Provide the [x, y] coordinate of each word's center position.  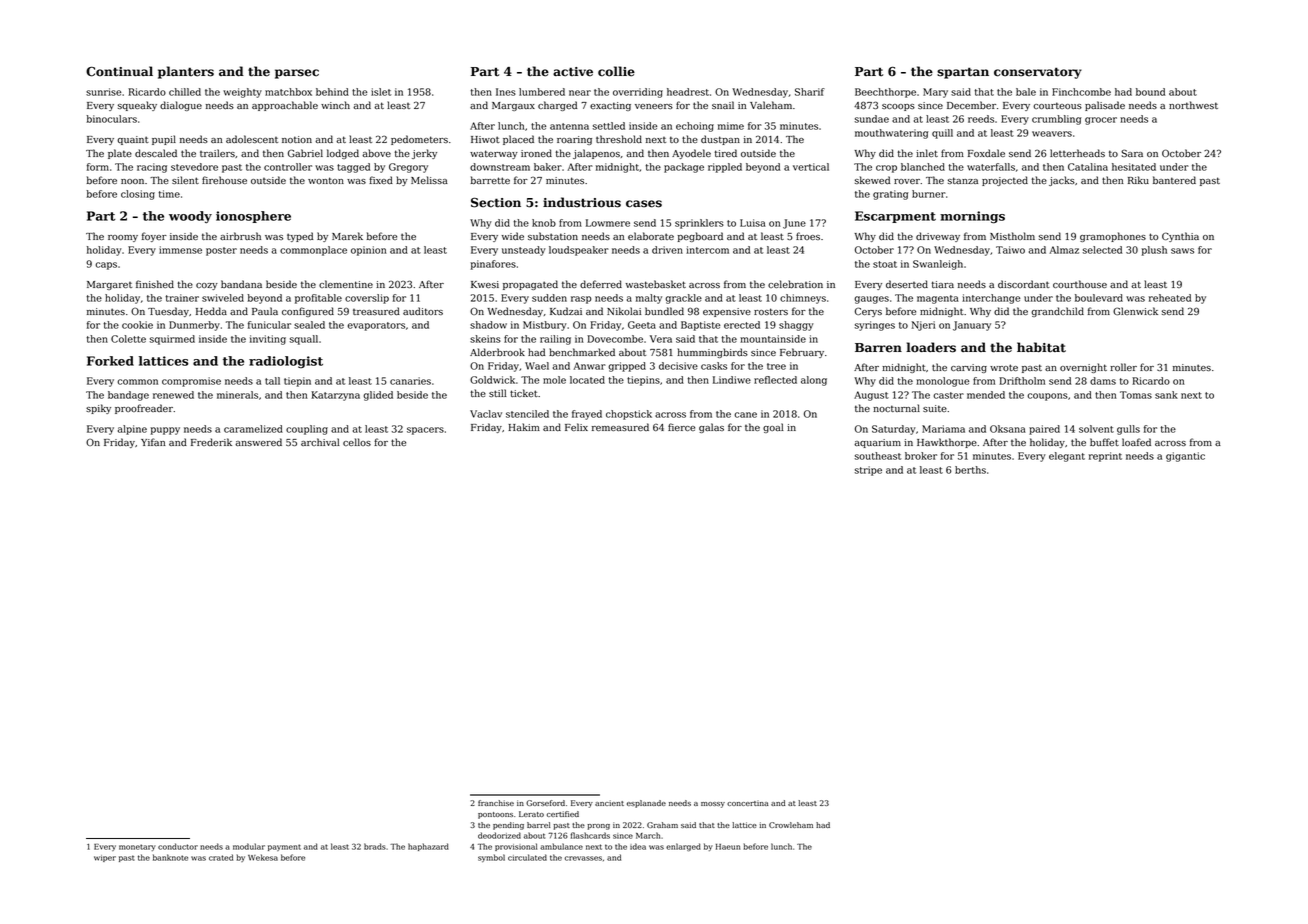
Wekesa [263, 857]
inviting [268, 340]
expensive [727, 312]
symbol [491, 858]
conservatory [1038, 73]
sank [1166, 395]
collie [616, 71]
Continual [119, 71]
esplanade [646, 804]
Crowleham [791, 825]
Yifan [153, 442]
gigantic [1185, 457]
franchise [496, 803]
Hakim [524, 427]
